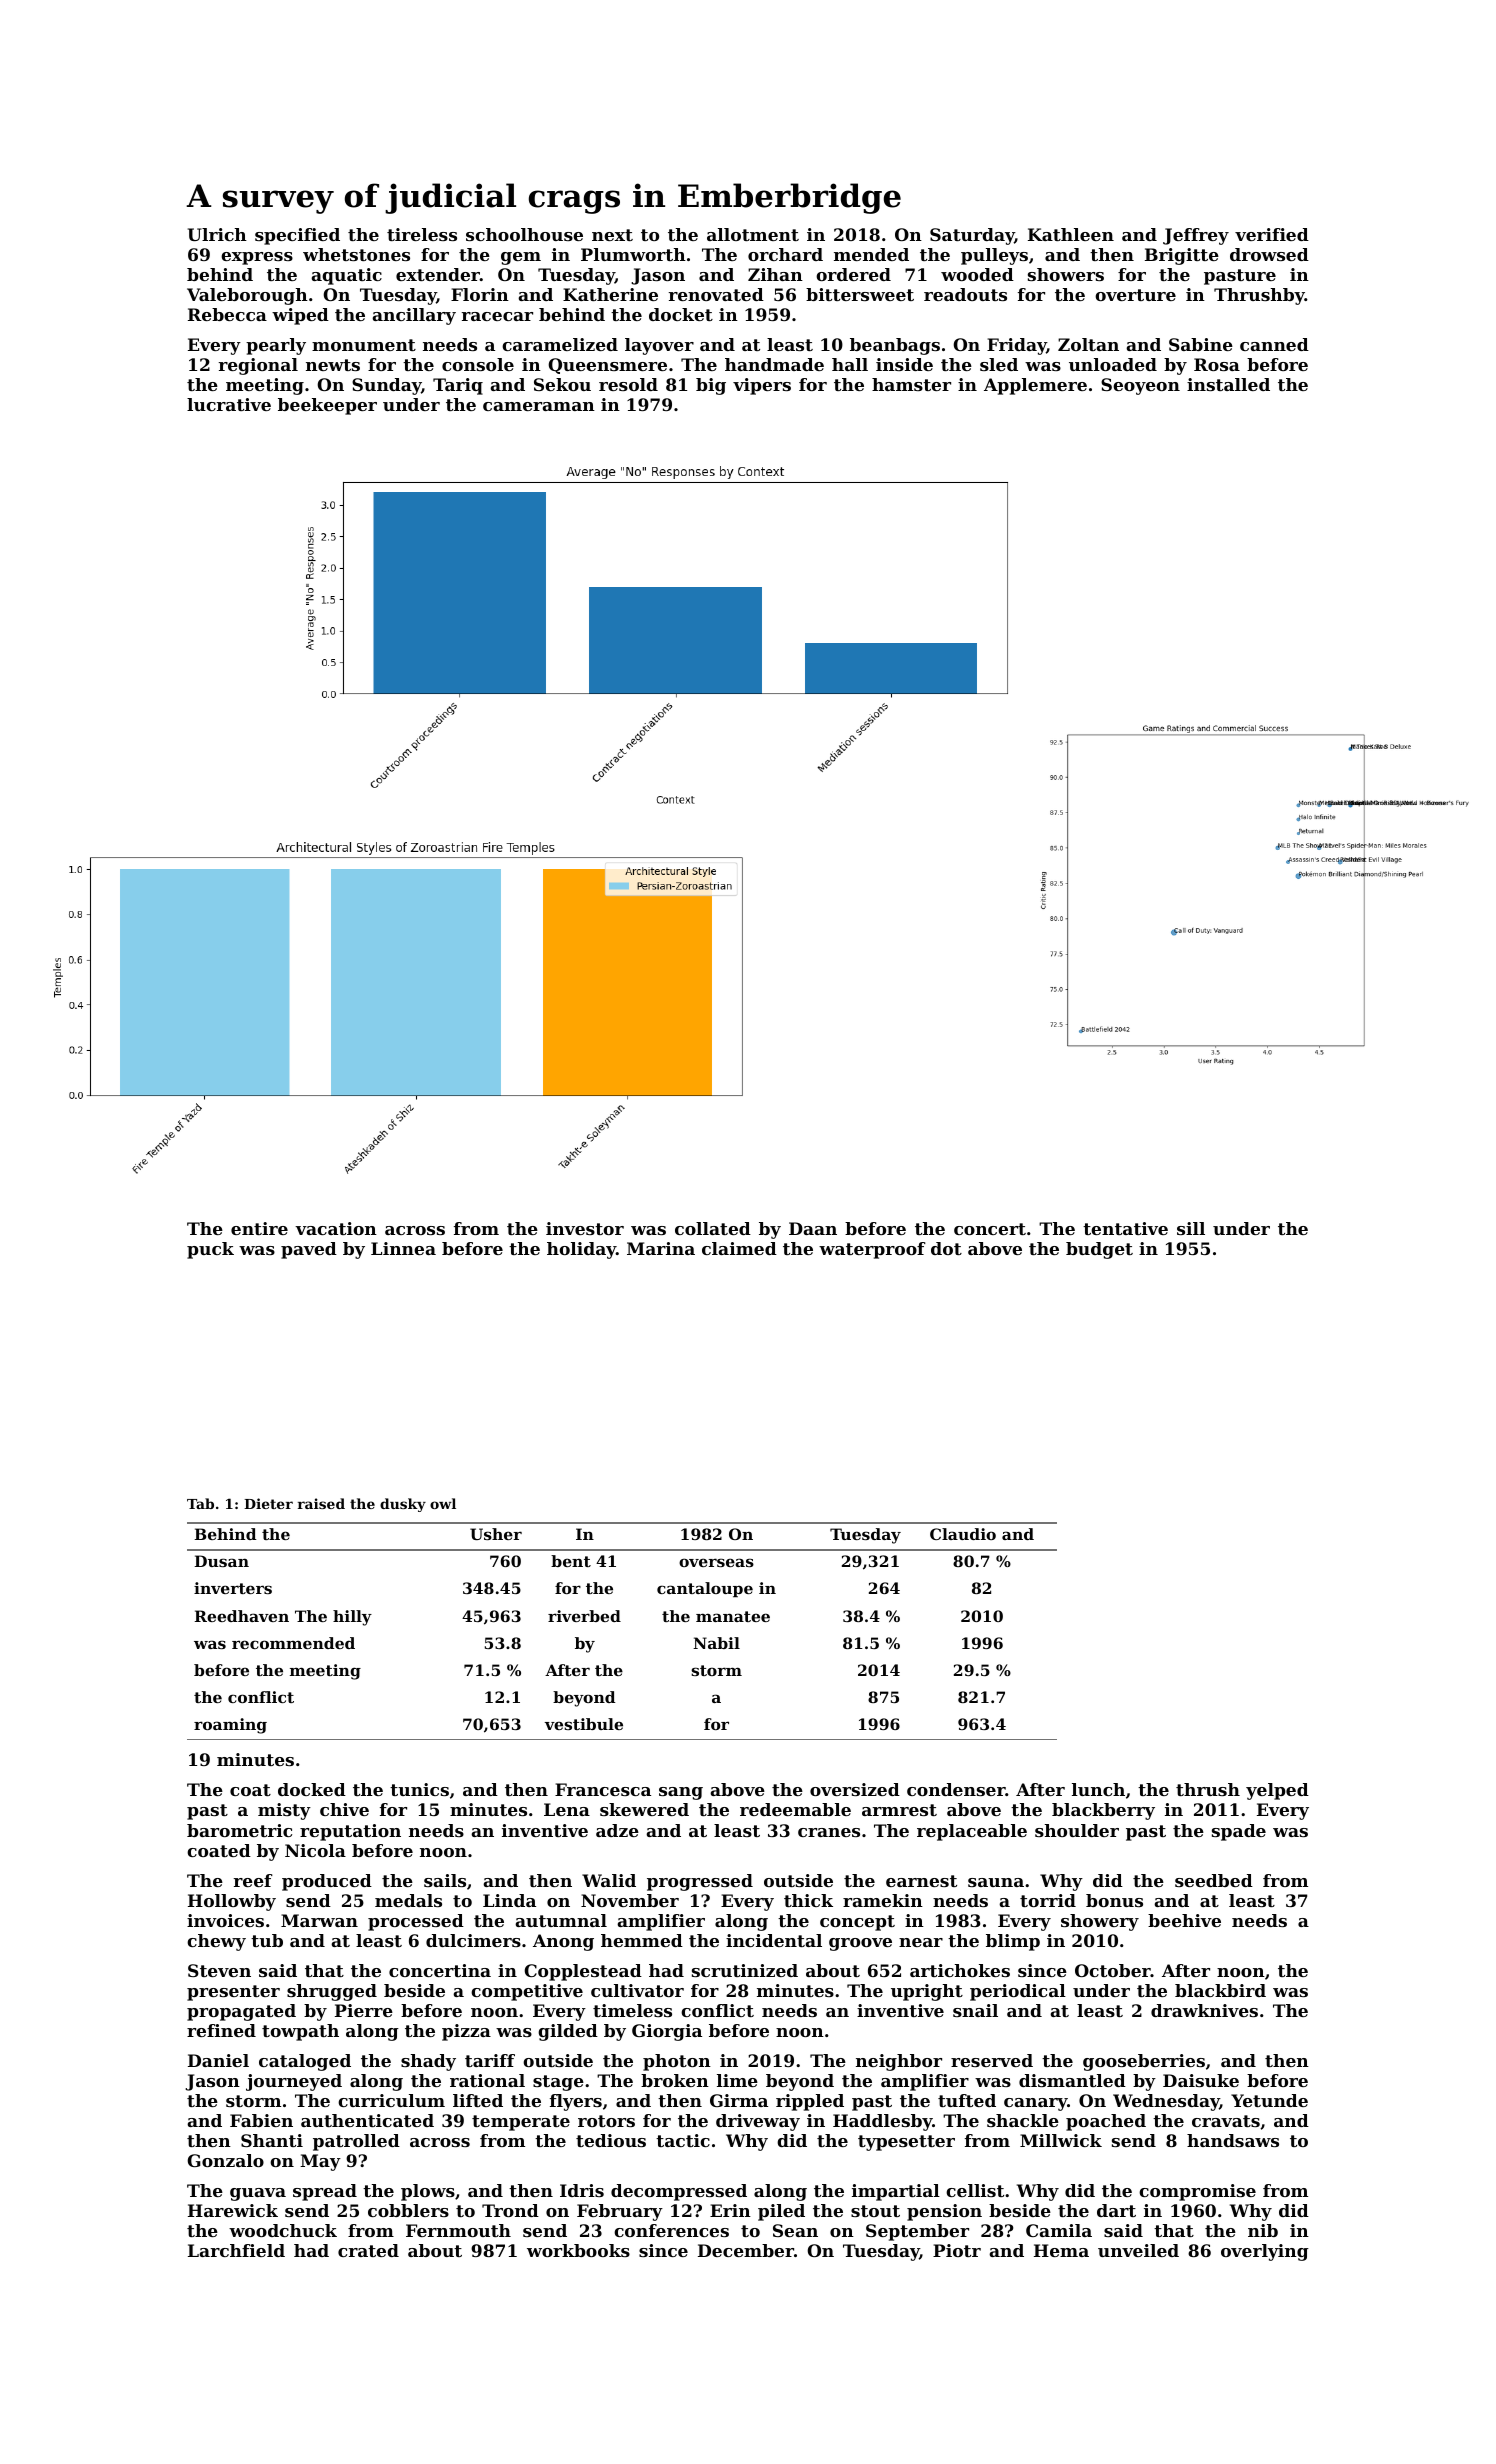 Image resolution: width=1496 pixels, height=2464 pixels. What do you see at coordinates (578, 2250) in the screenshot?
I see `workbooks` at bounding box center [578, 2250].
